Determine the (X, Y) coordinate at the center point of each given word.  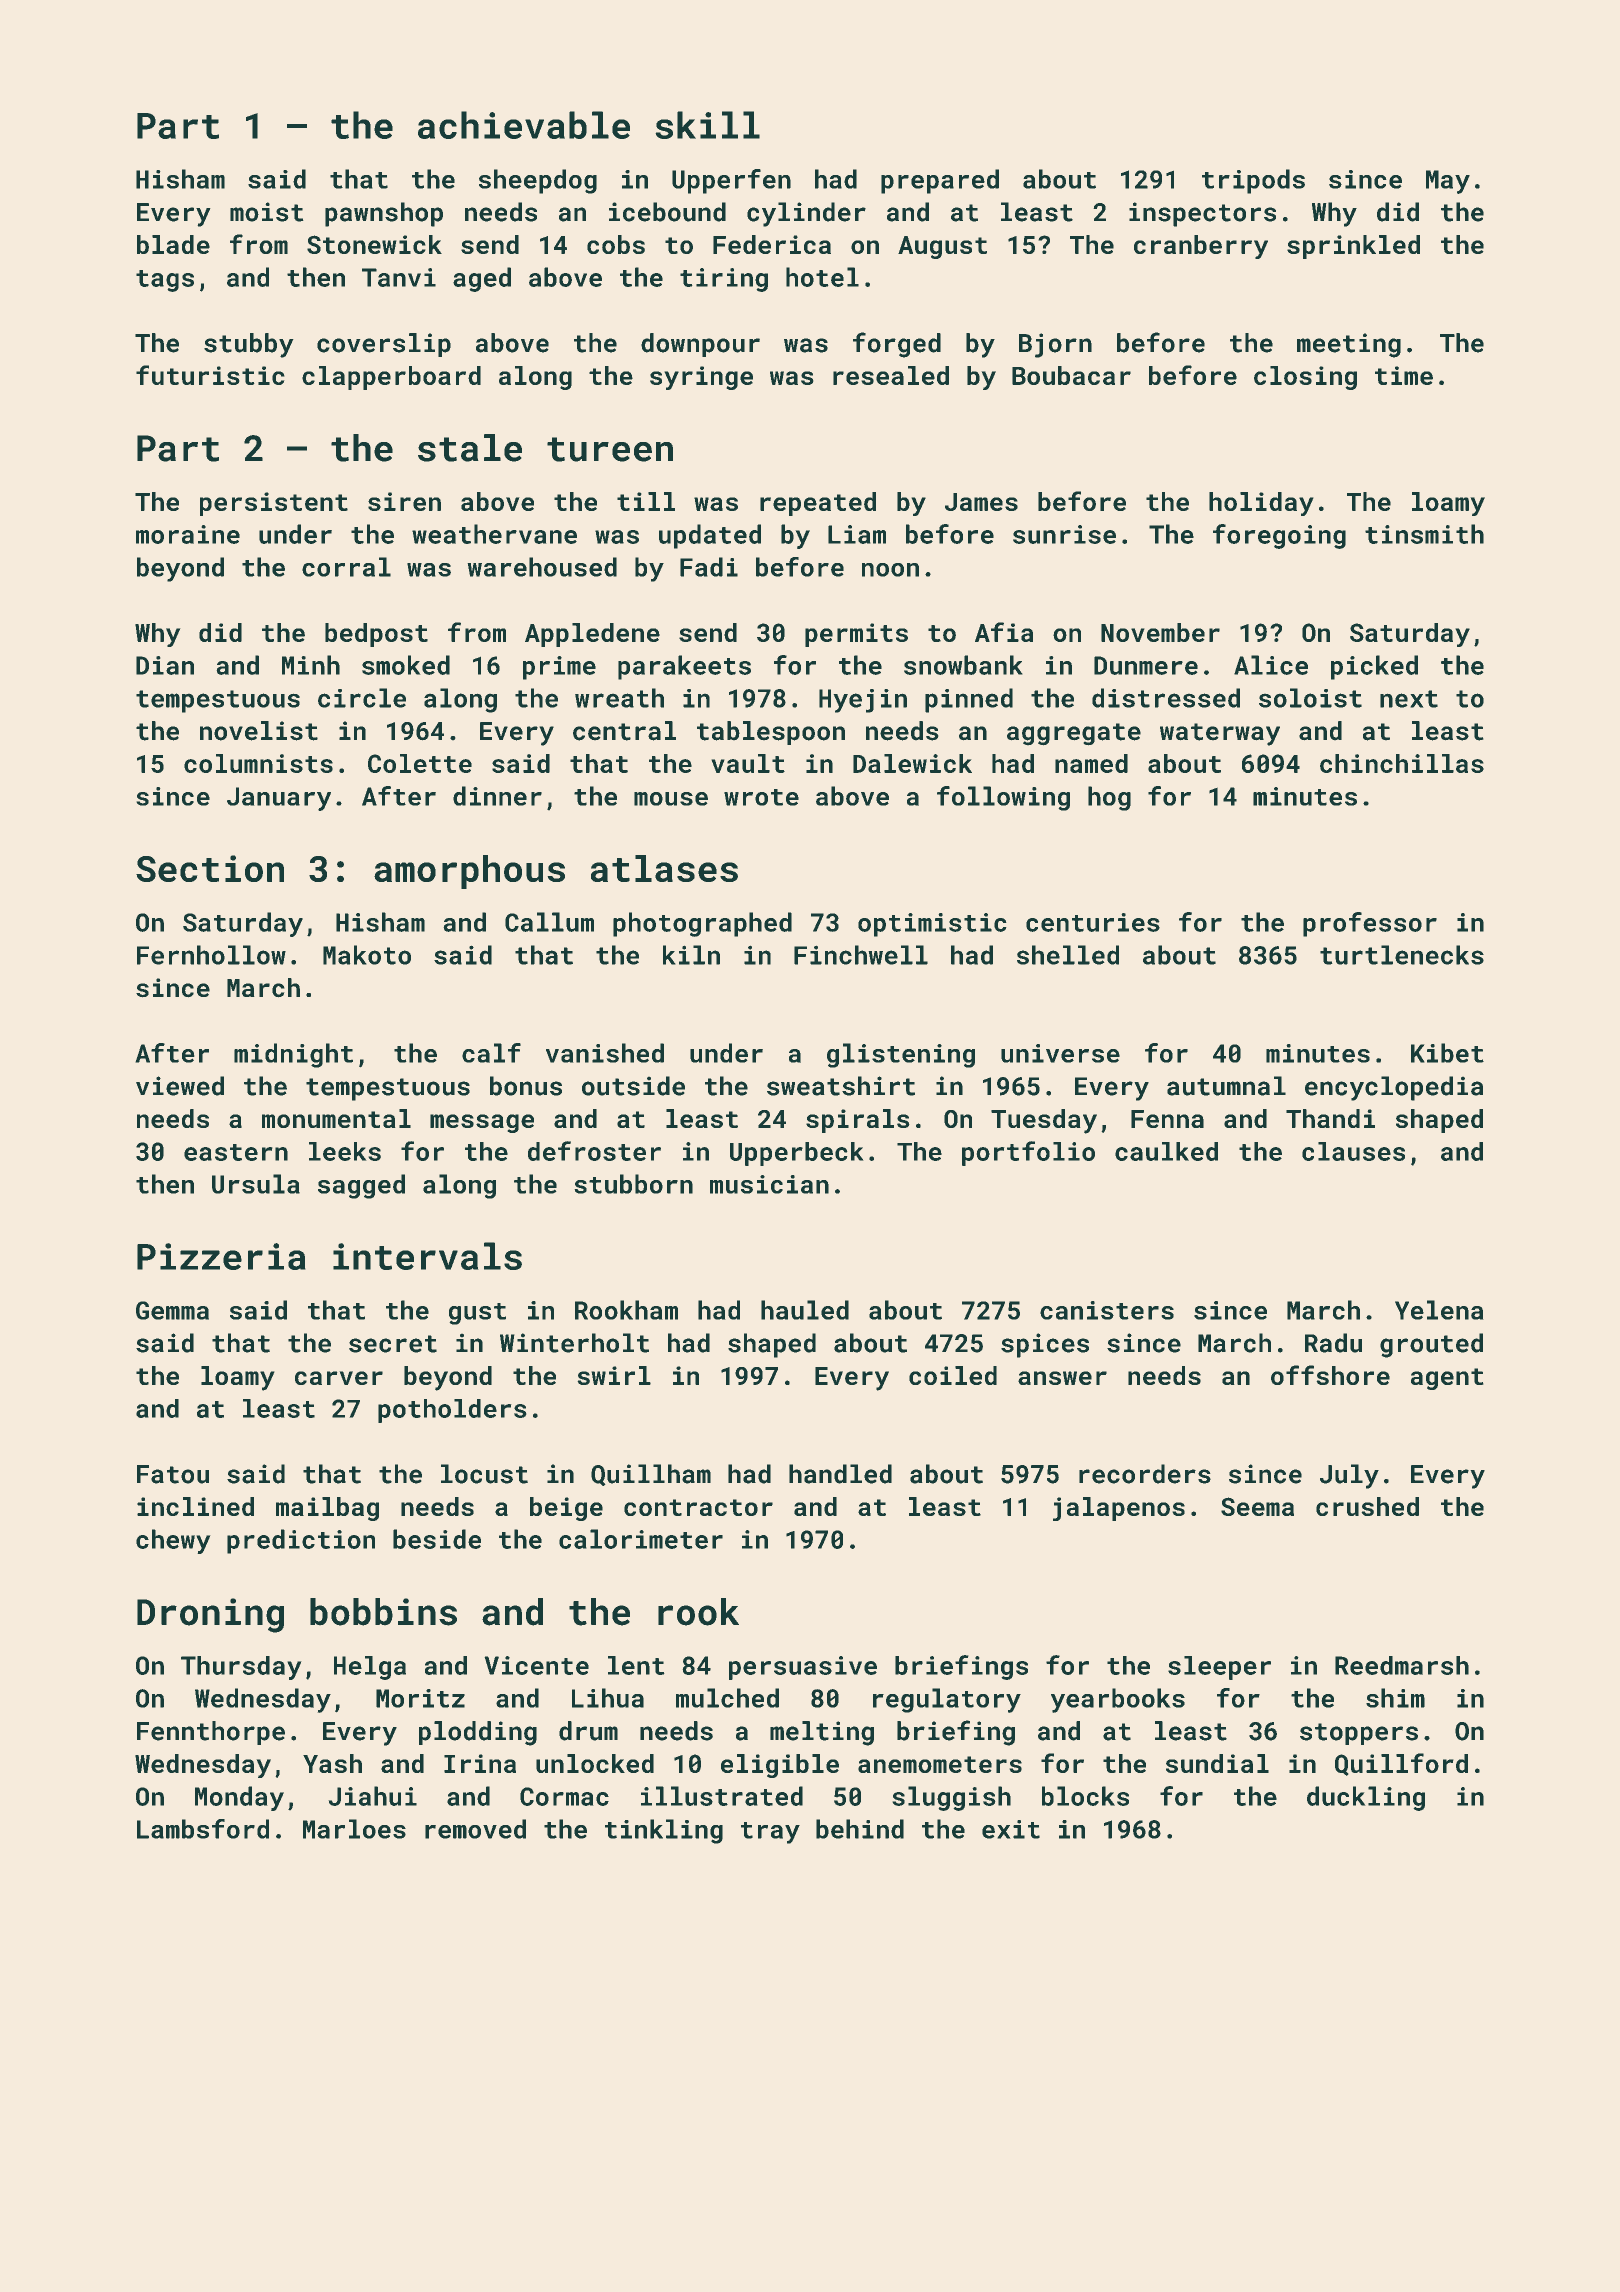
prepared (940, 181)
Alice (1271, 665)
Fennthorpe (211, 1733)
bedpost (376, 635)
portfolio (1028, 1153)
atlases (664, 868)
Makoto (367, 955)
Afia (1004, 632)
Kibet (1447, 1053)
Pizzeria (221, 1256)
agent (1447, 1379)
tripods (1253, 181)
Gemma (172, 1310)
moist (267, 212)
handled (840, 1474)
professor (1370, 924)
